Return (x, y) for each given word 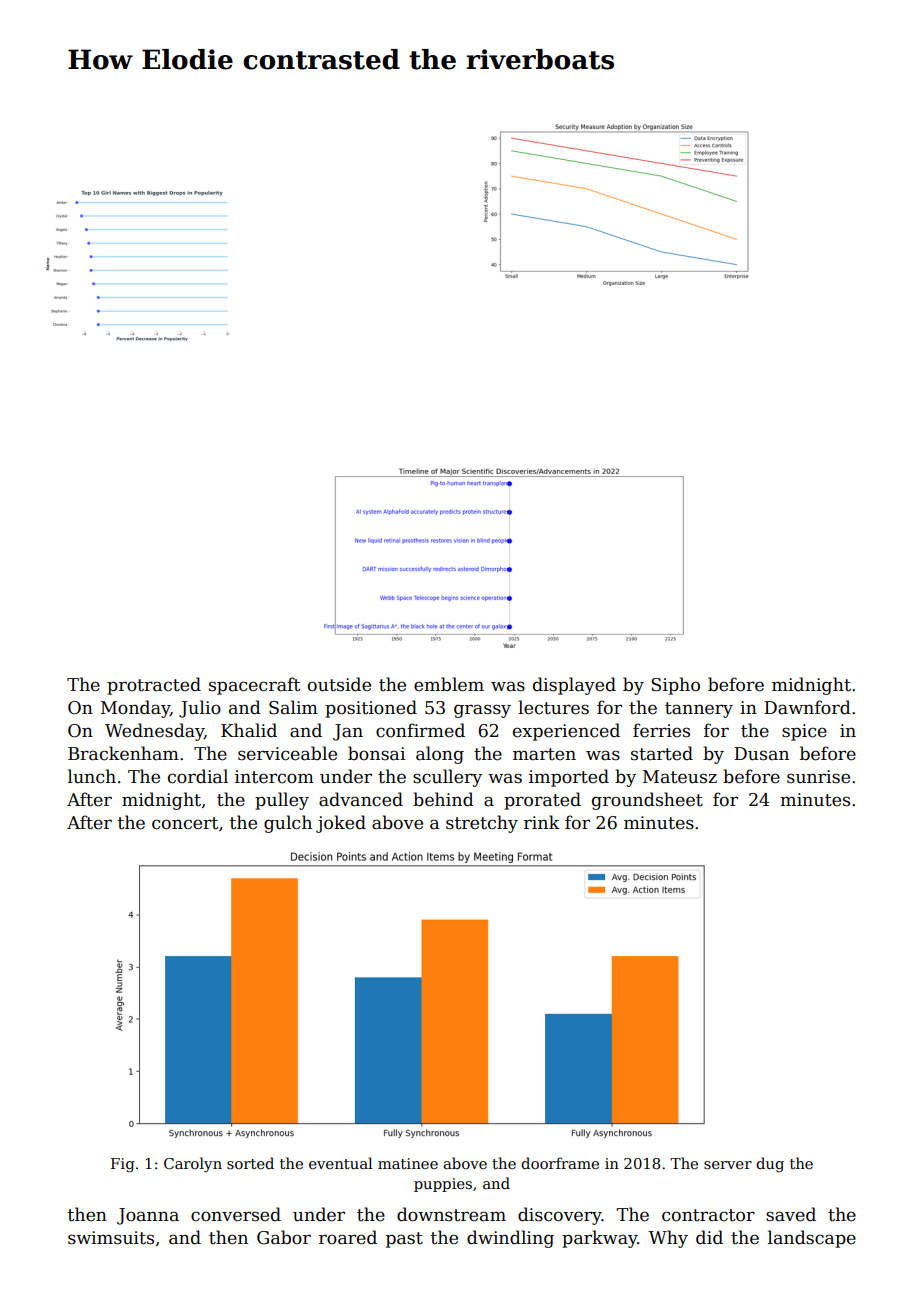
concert (185, 823)
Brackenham (123, 753)
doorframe (560, 1163)
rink (542, 822)
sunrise (818, 777)
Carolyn (193, 1164)
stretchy (482, 824)
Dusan (761, 754)
